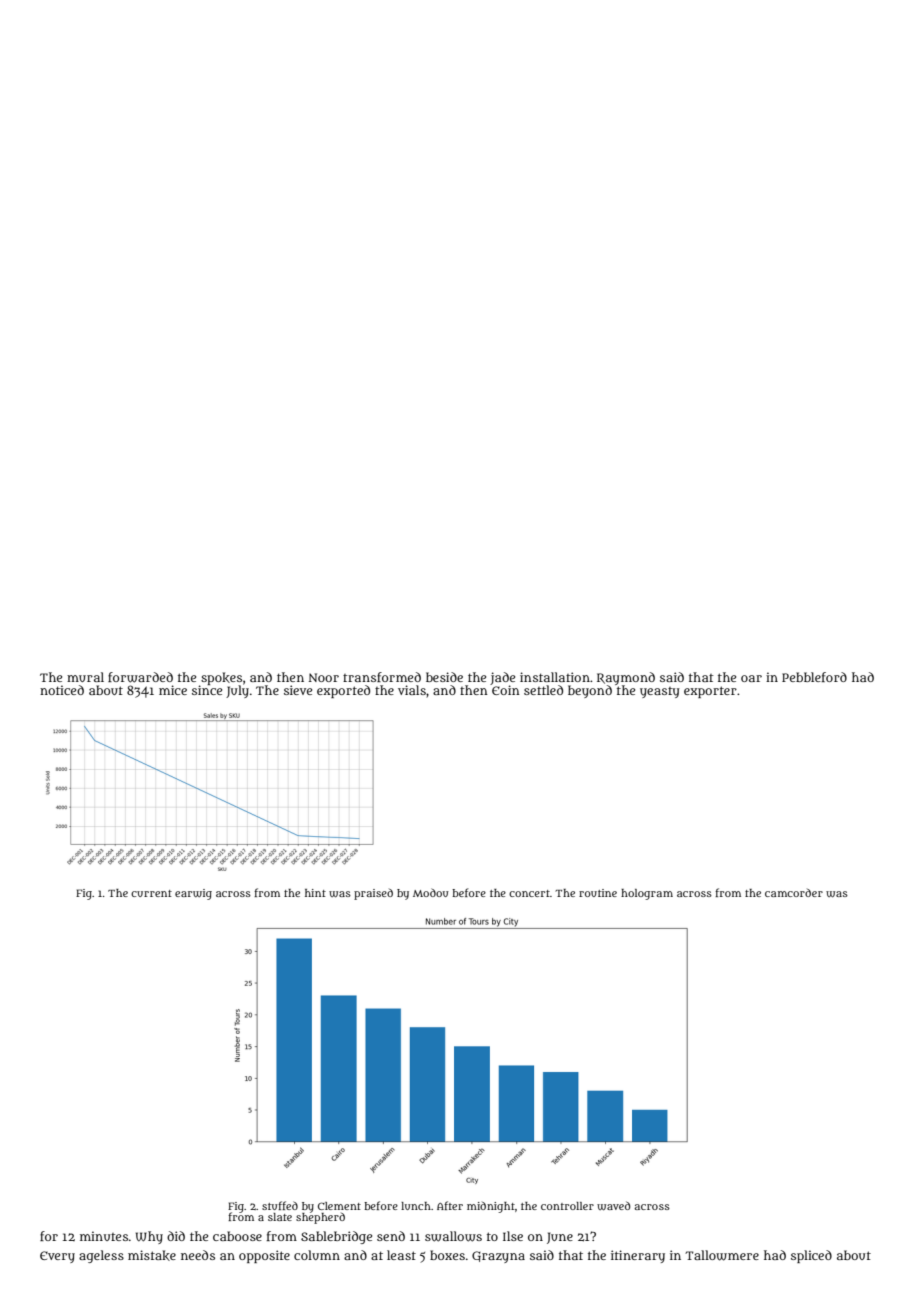 This screenshot has width=924, height=1308. Describe the element at coordinates (431, 892) in the screenshot. I see `Modou` at that location.
